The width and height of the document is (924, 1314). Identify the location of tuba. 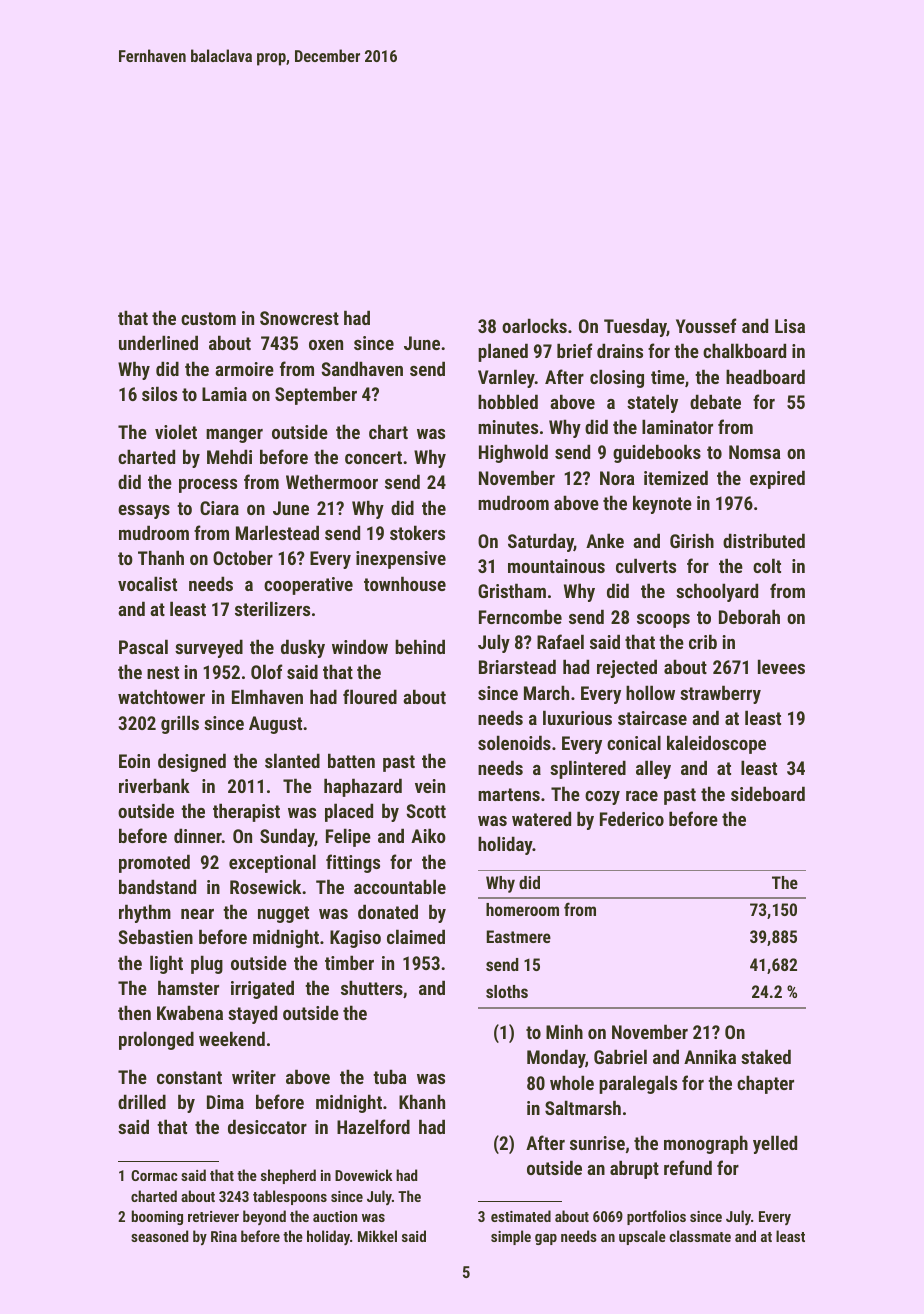
(389, 1076).
